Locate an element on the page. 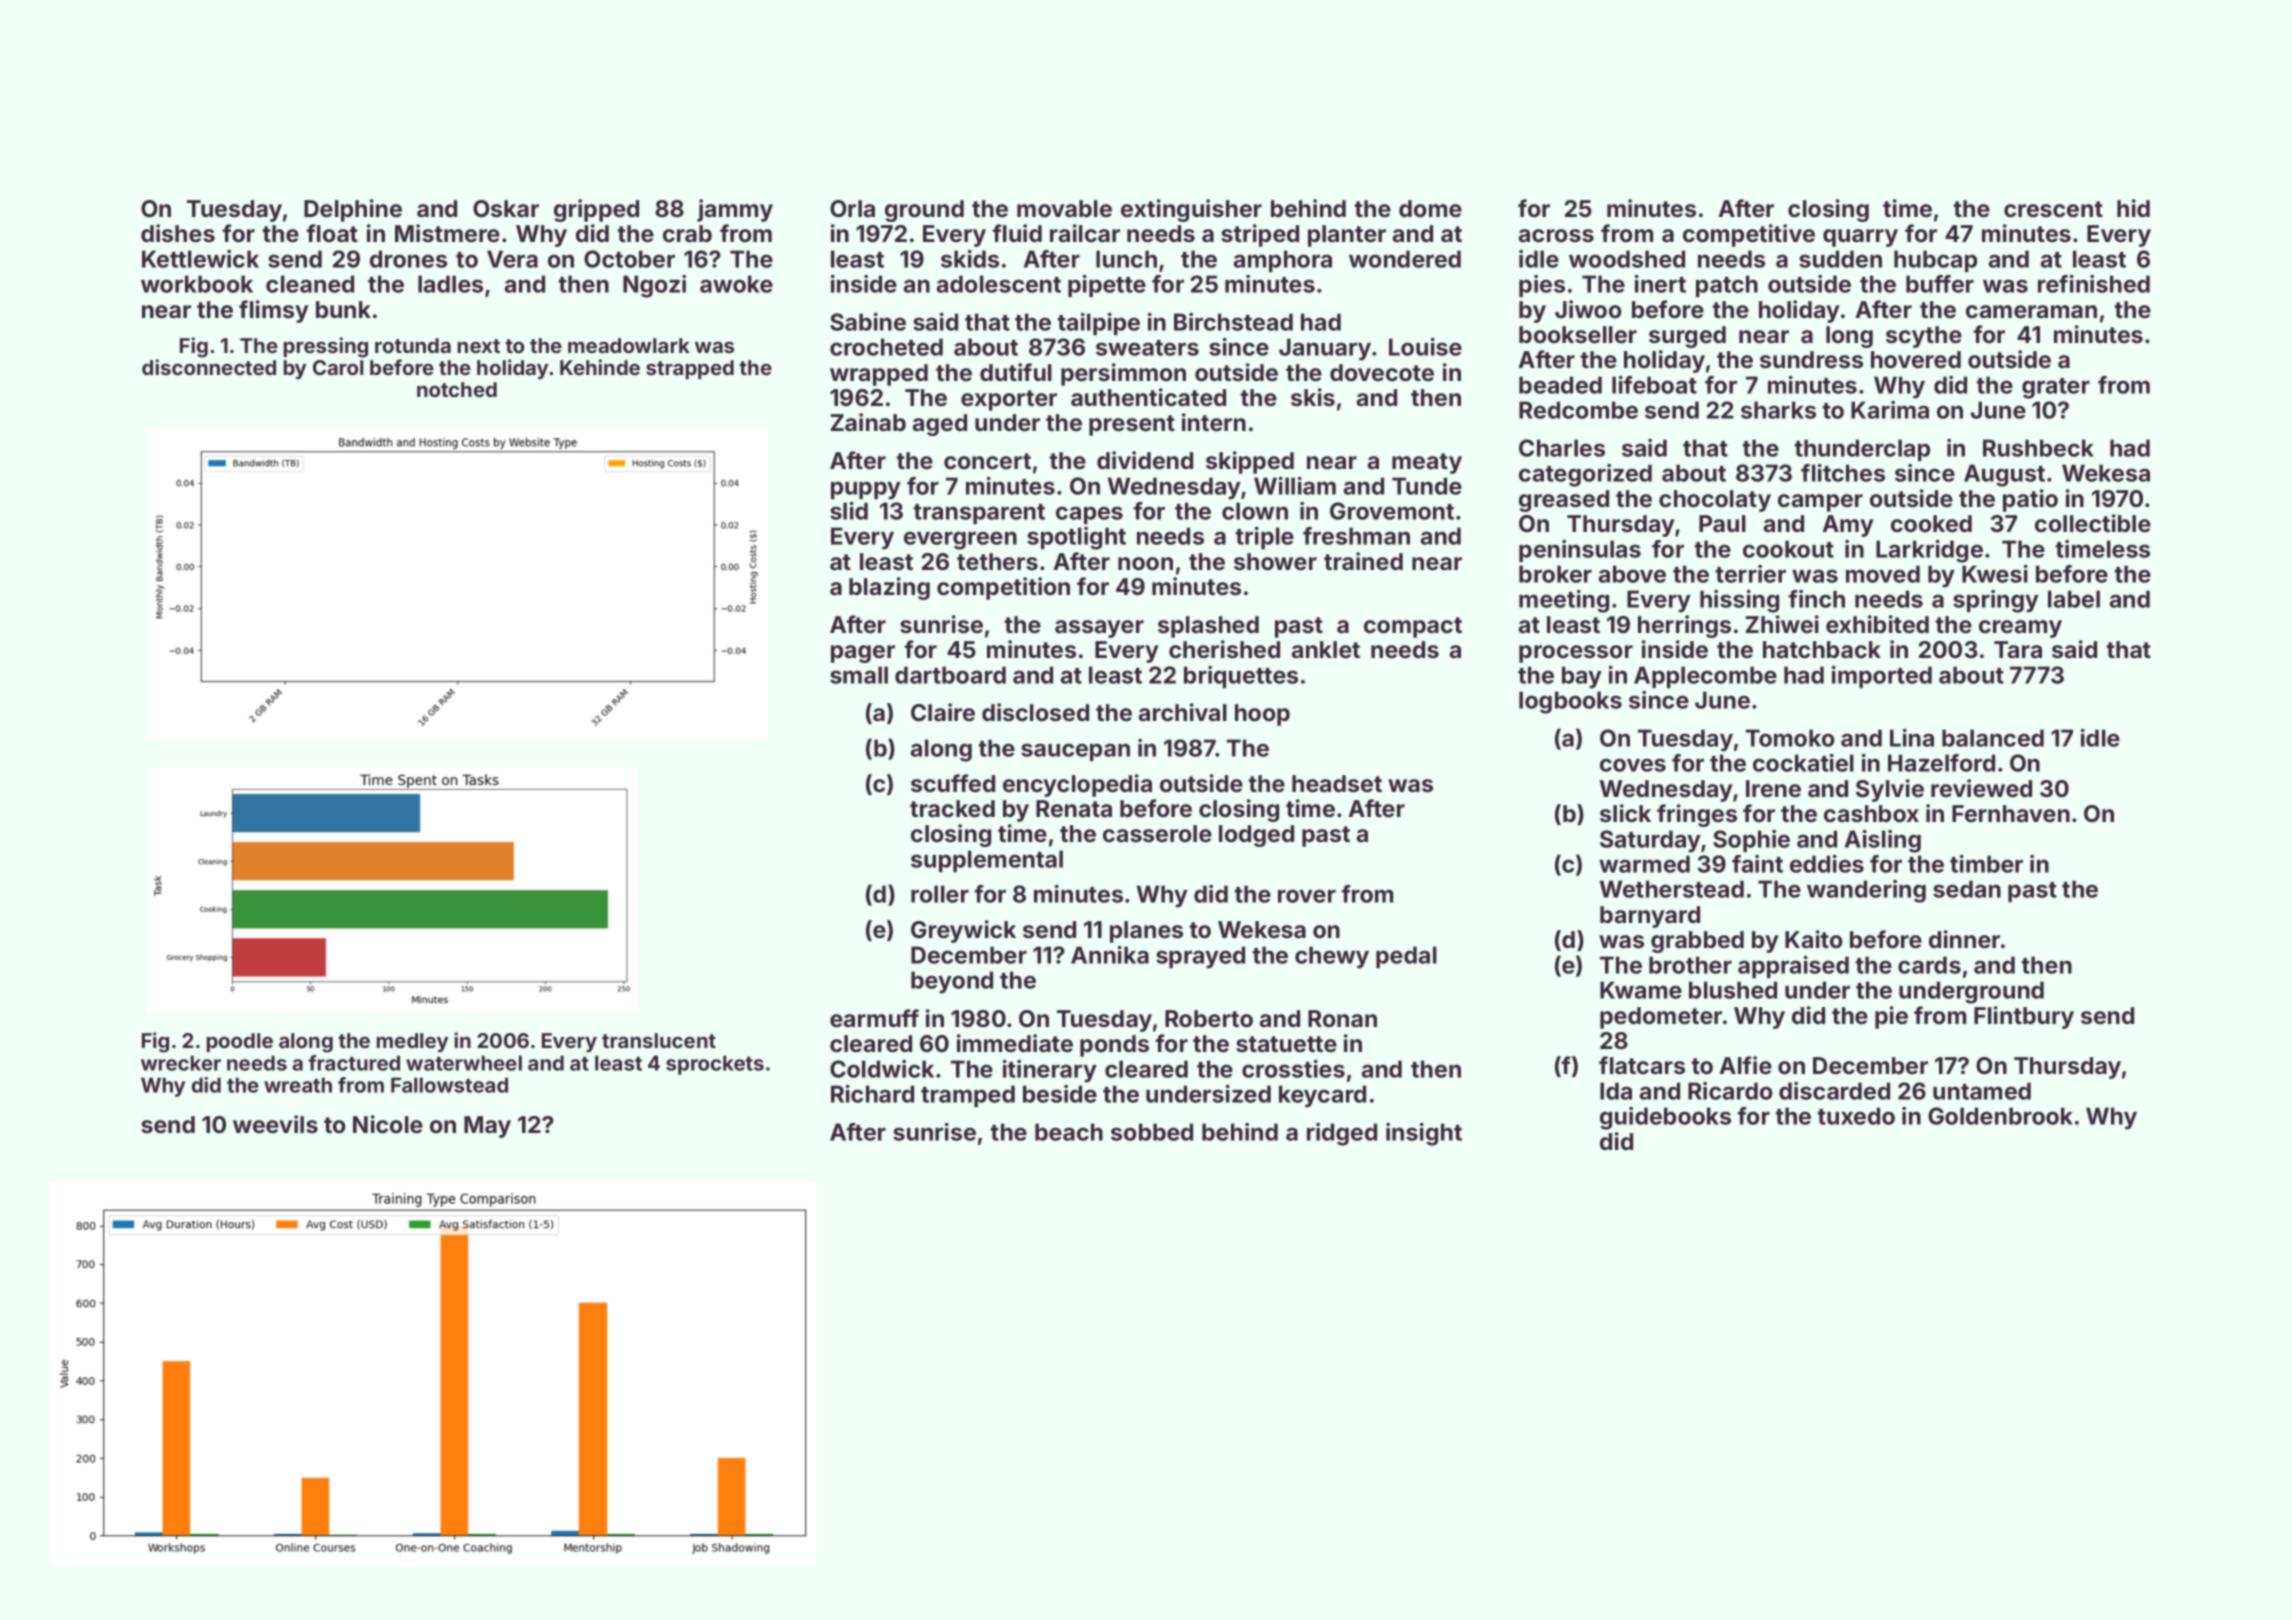  tracked is located at coordinates (952, 808).
